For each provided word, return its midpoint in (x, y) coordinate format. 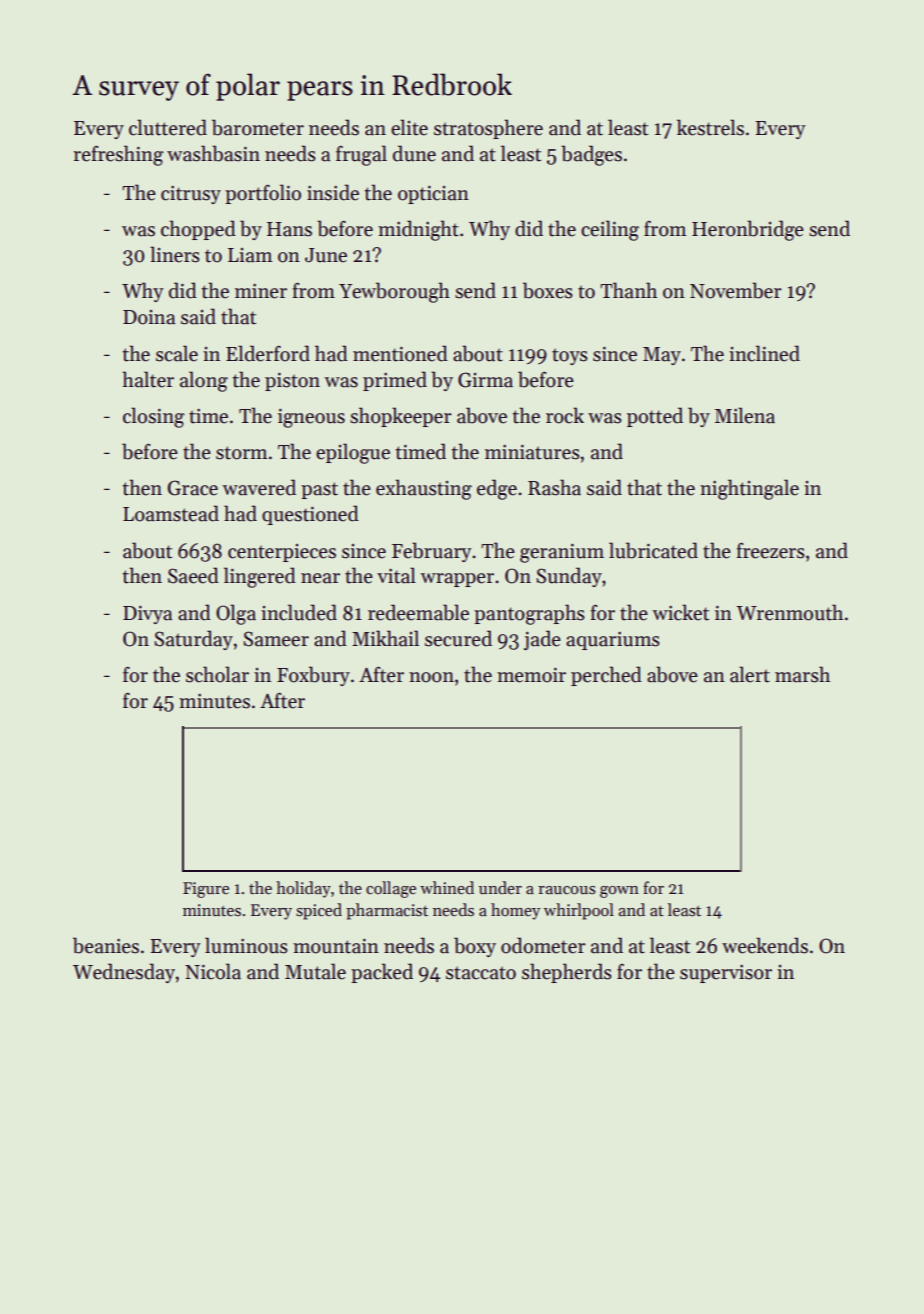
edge (497, 489)
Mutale (315, 971)
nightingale (749, 489)
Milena (745, 415)
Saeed (193, 575)
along (204, 381)
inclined (764, 353)
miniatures (532, 452)
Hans (289, 229)
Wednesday (124, 973)
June (326, 255)
